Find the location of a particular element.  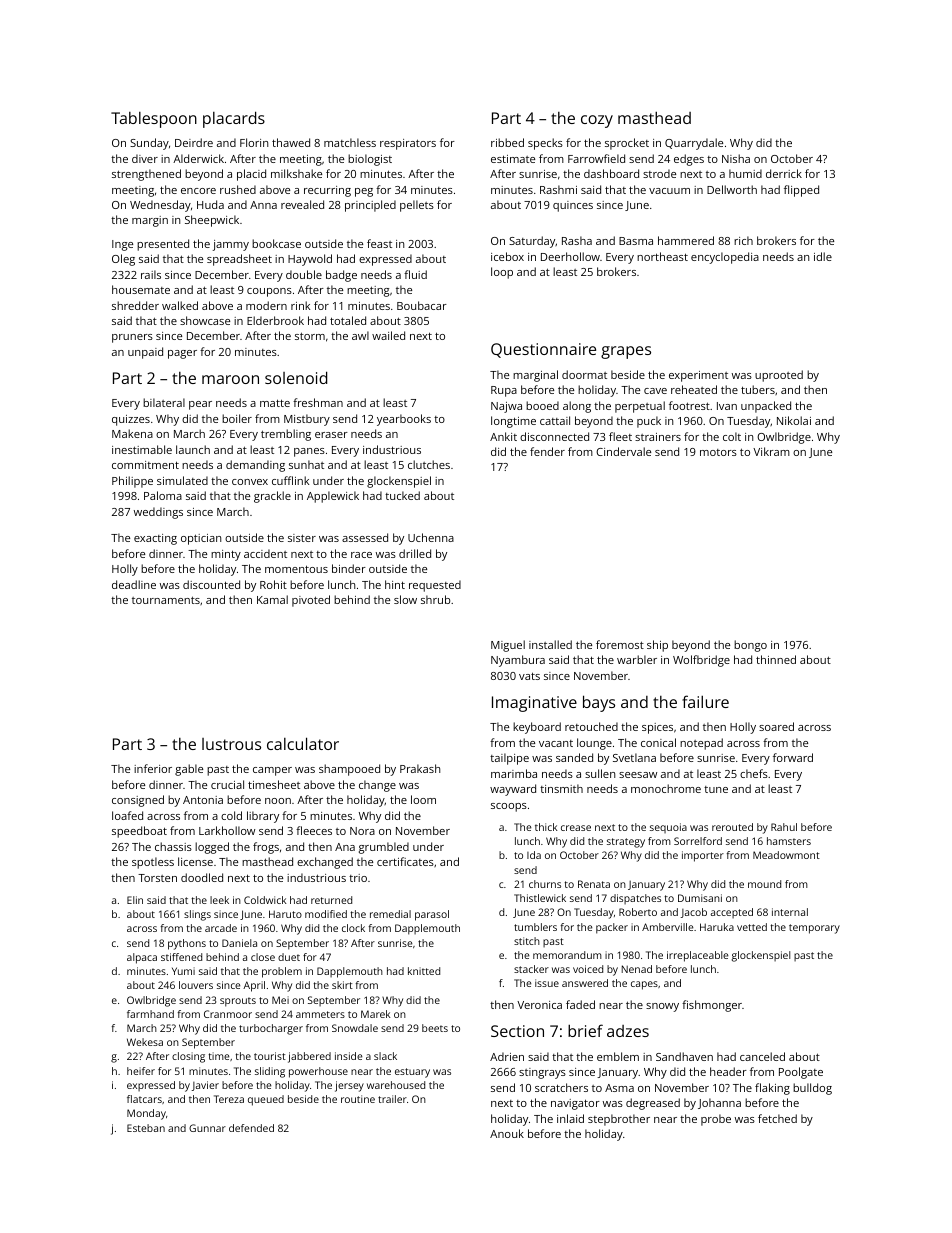

respirators is located at coordinates (408, 144).
